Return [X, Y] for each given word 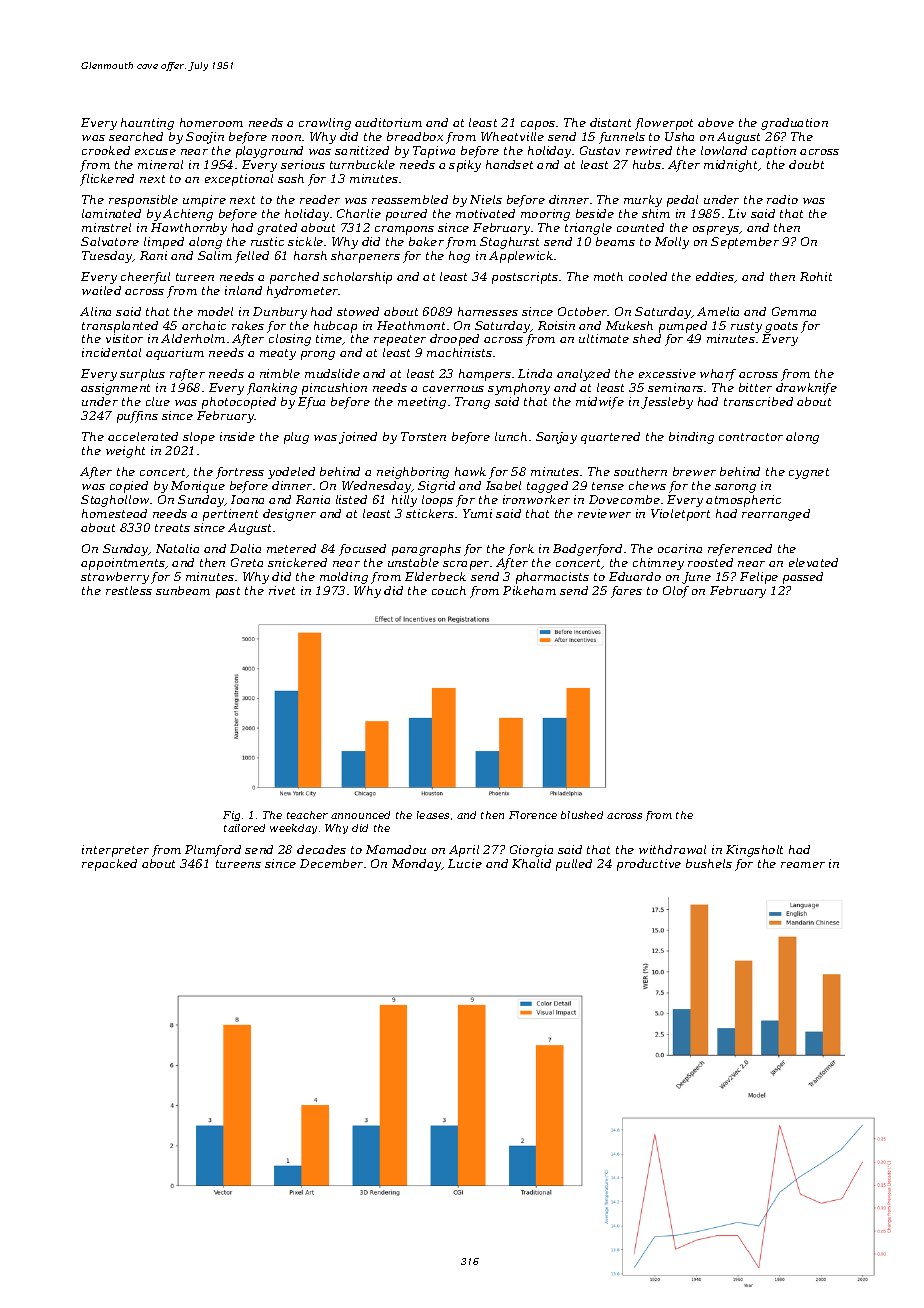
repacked [109, 865]
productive [649, 865]
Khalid [531, 863]
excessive [667, 373]
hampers [485, 375]
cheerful [145, 278]
